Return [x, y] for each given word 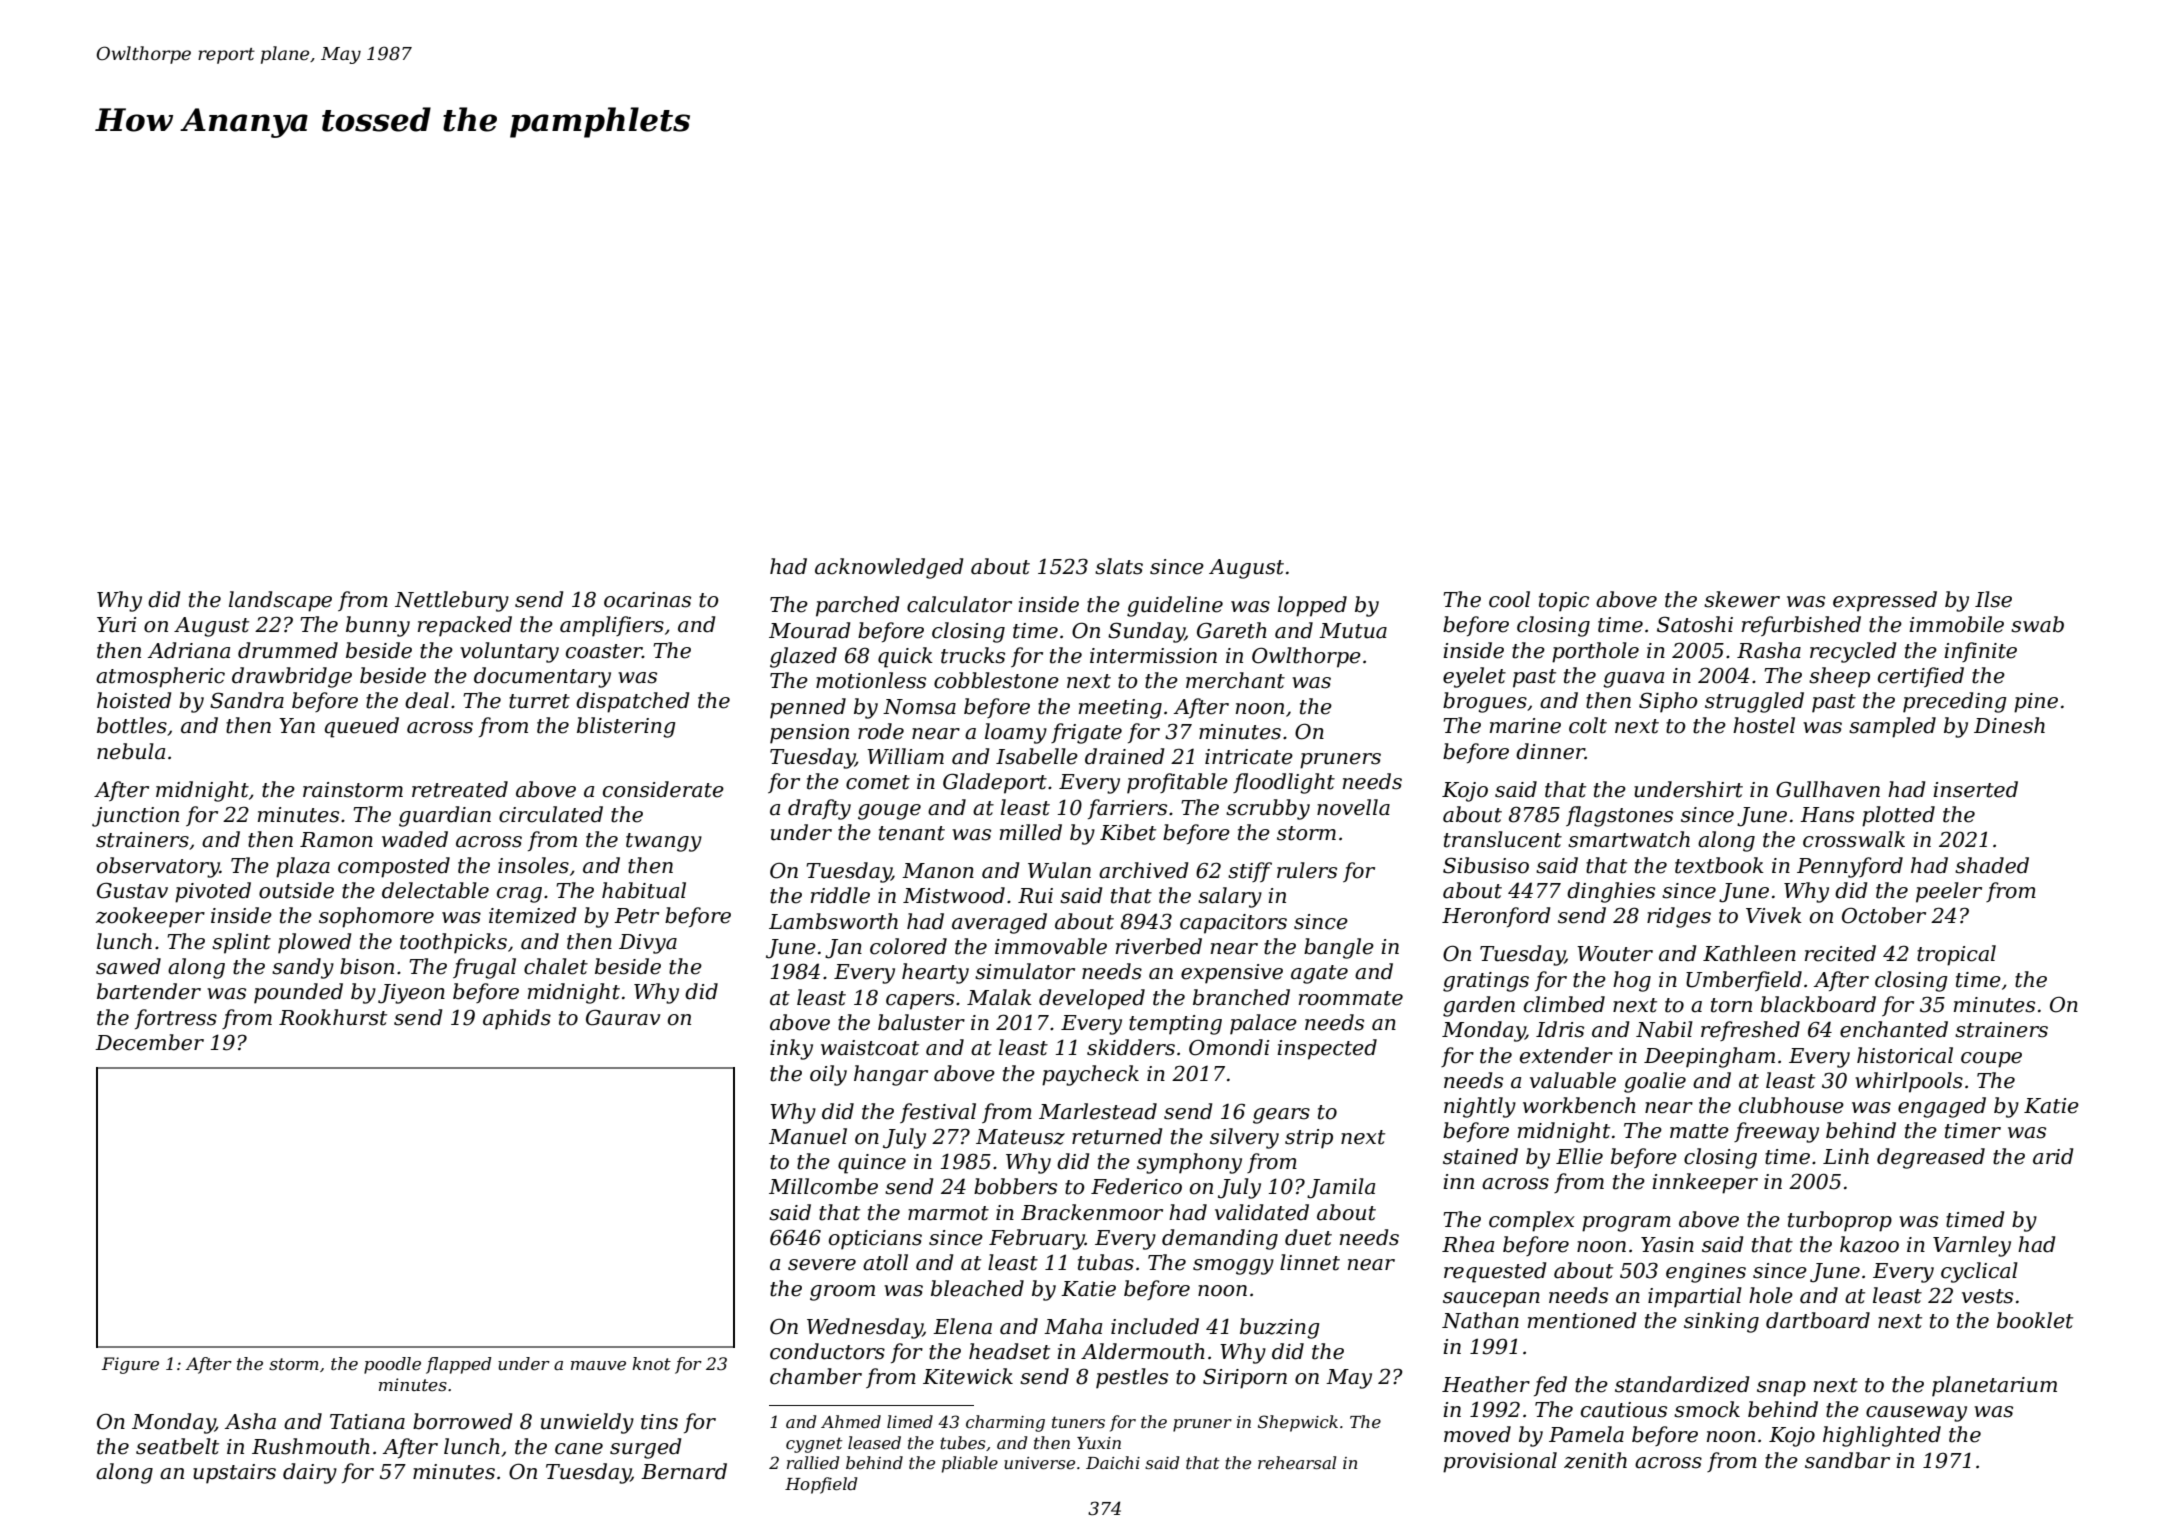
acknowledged [889, 568]
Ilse [1993, 599]
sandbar [1847, 1460]
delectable [435, 890]
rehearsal [1297, 1462]
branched [1241, 997]
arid [2053, 1156]
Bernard [684, 1471]
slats [1119, 566]
